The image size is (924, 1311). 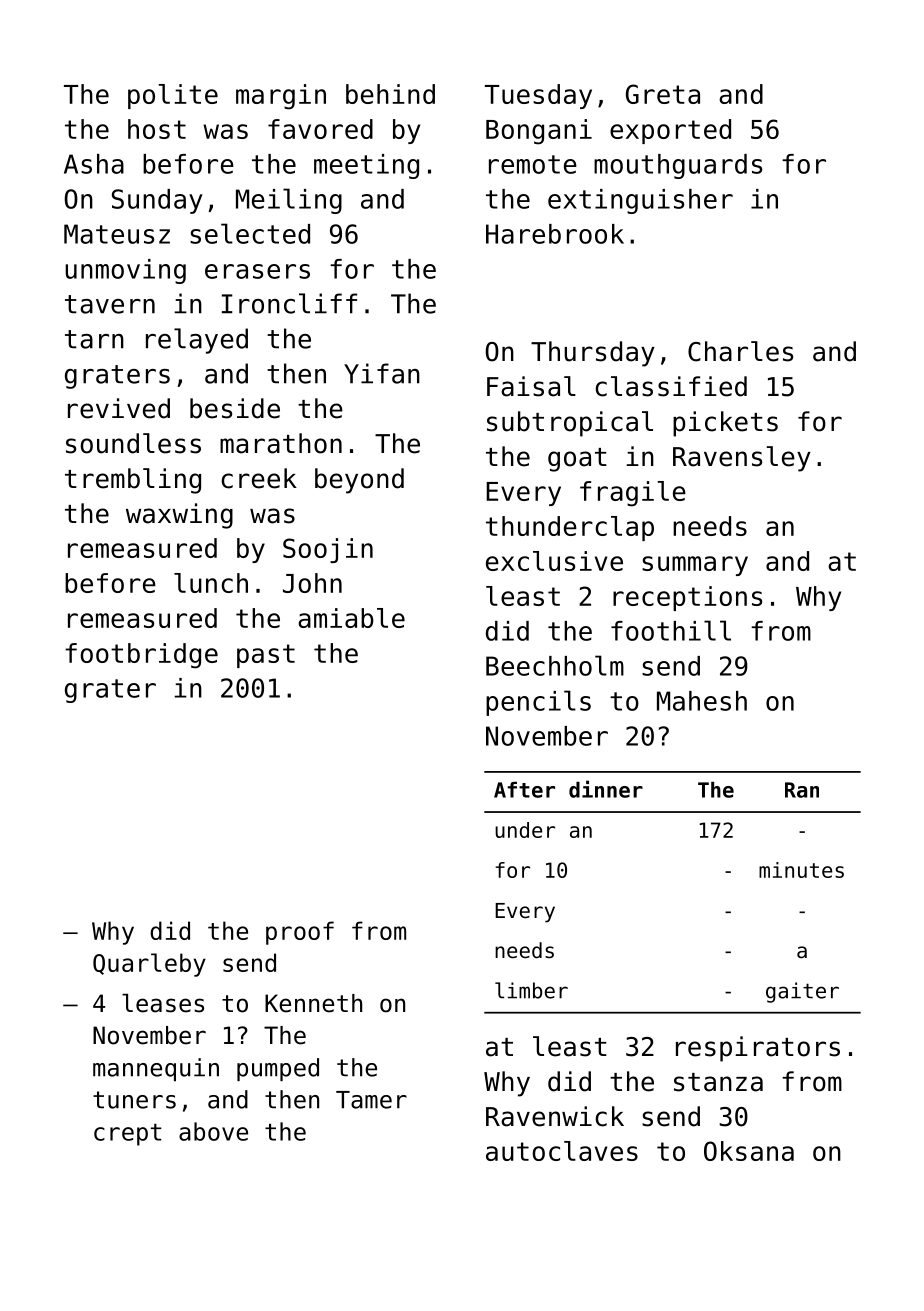 I want to click on Yifan, so click(x=382, y=373).
